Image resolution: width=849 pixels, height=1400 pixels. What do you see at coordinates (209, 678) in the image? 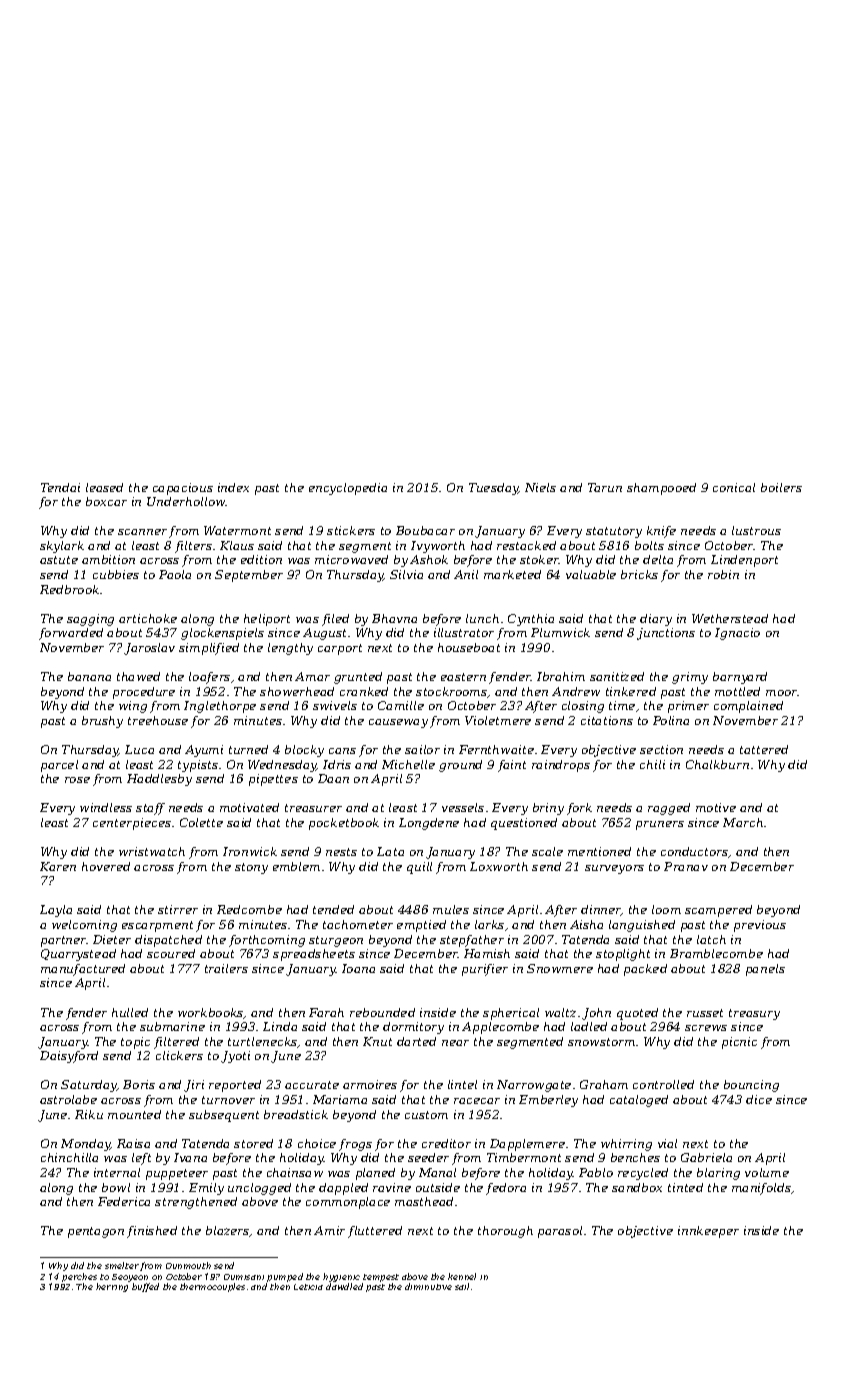
I see `loafers` at bounding box center [209, 678].
